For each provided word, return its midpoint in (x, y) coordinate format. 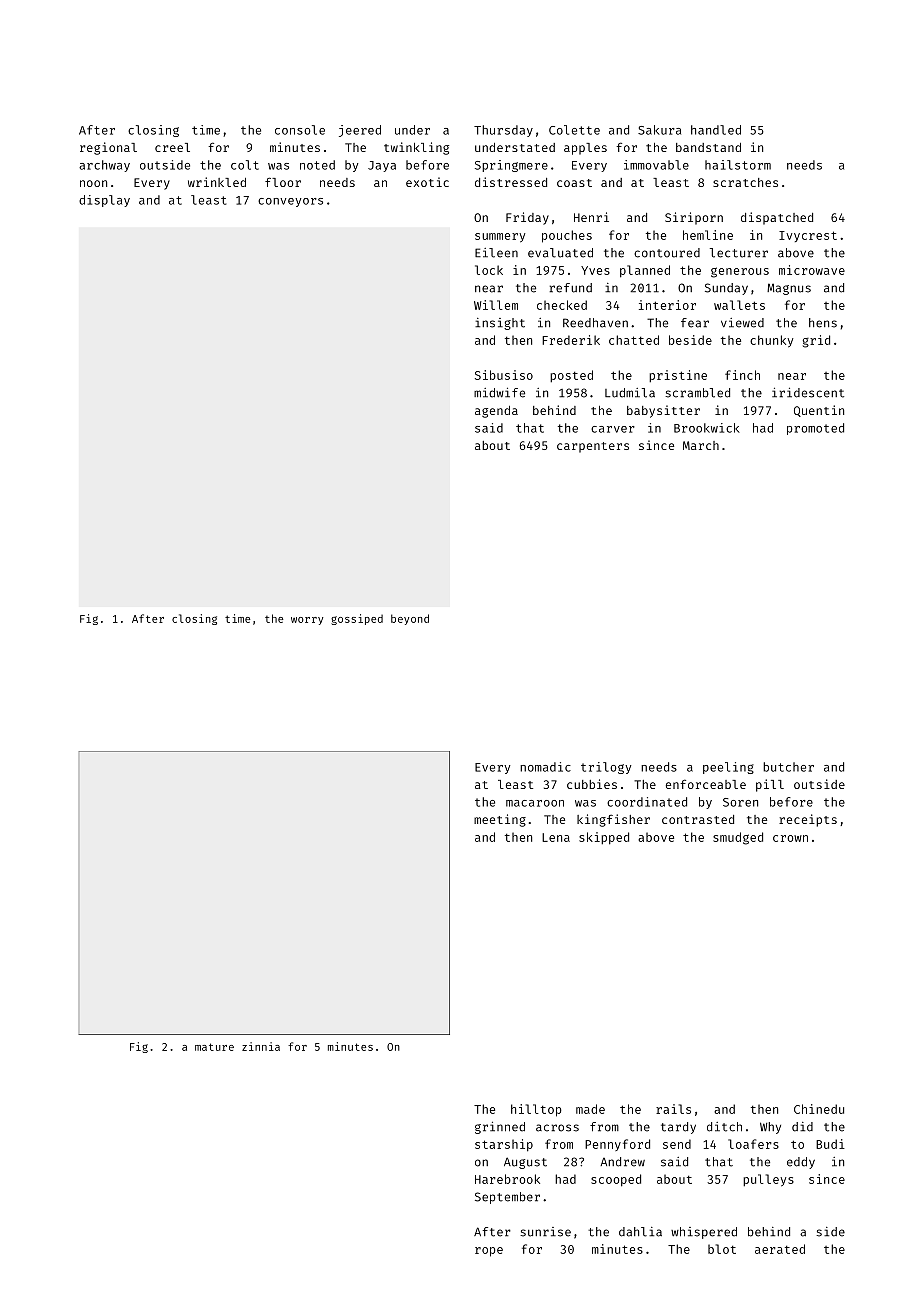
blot (722, 1249)
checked (562, 305)
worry (307, 621)
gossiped (357, 619)
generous (740, 272)
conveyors (290, 202)
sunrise (545, 1232)
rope (489, 1252)
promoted (815, 429)
